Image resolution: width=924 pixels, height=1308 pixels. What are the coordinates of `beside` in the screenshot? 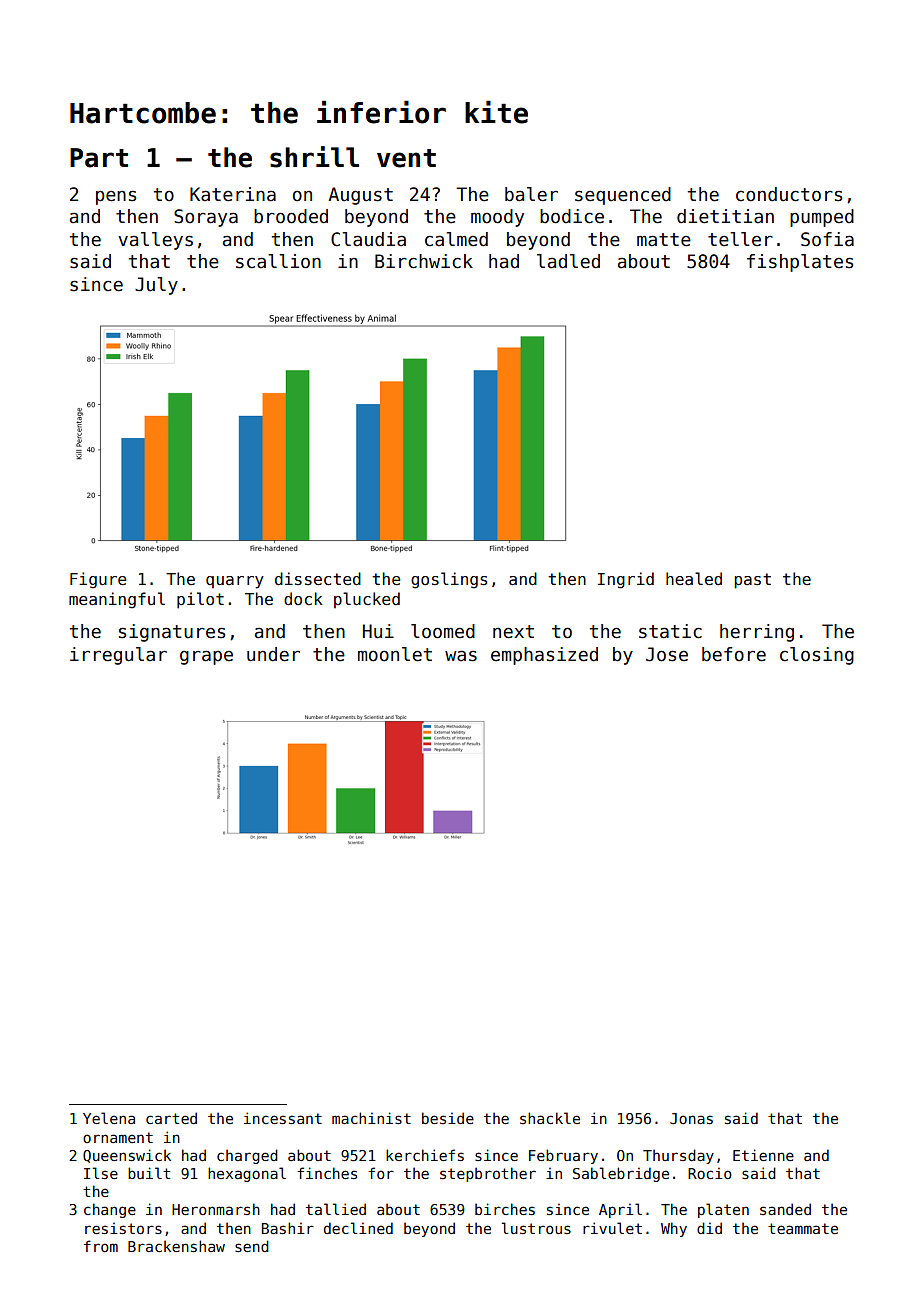 It's located at (448, 1118).
